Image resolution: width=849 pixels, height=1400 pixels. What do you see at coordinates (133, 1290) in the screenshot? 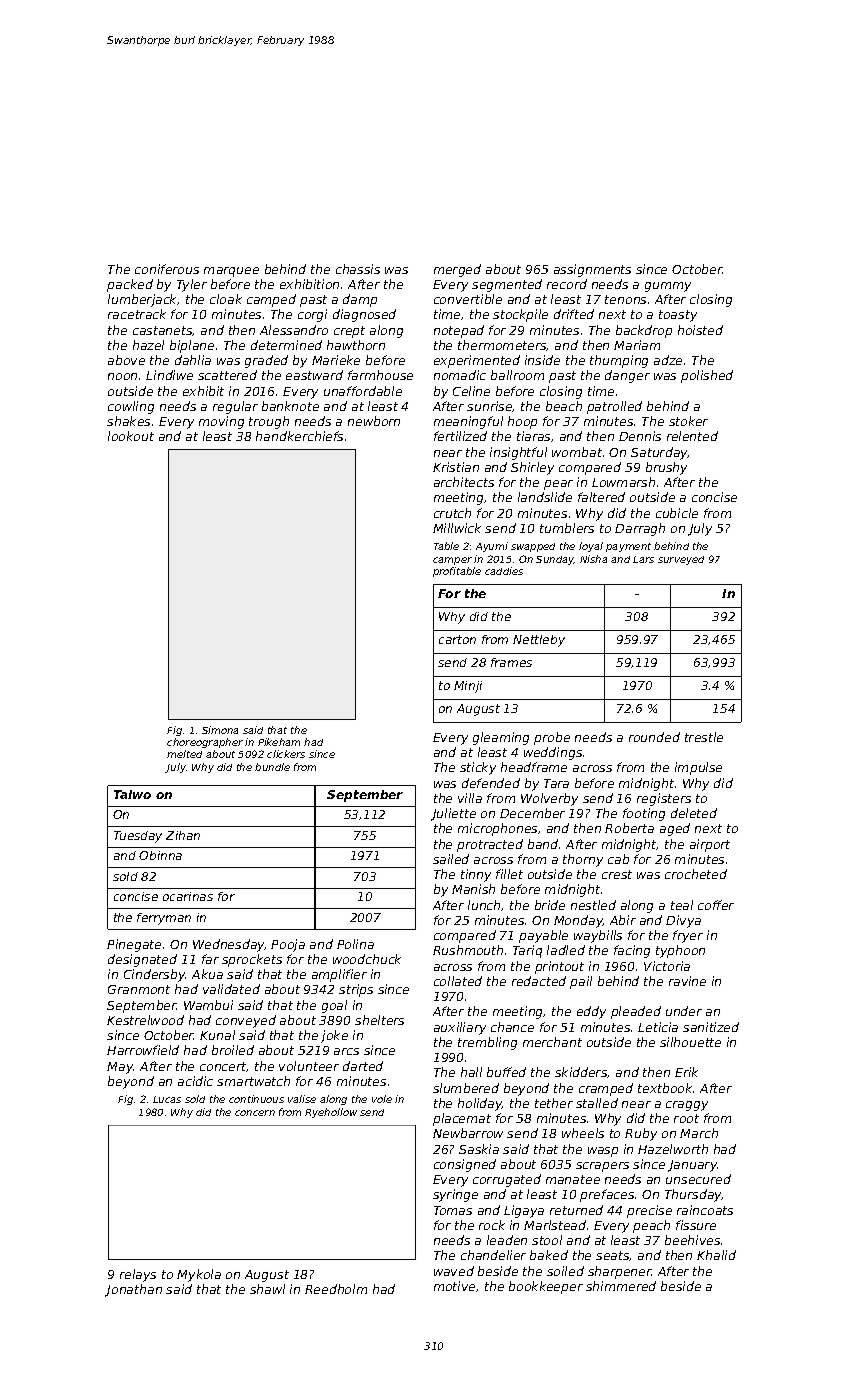
I see `Jonathan` at bounding box center [133, 1290].
